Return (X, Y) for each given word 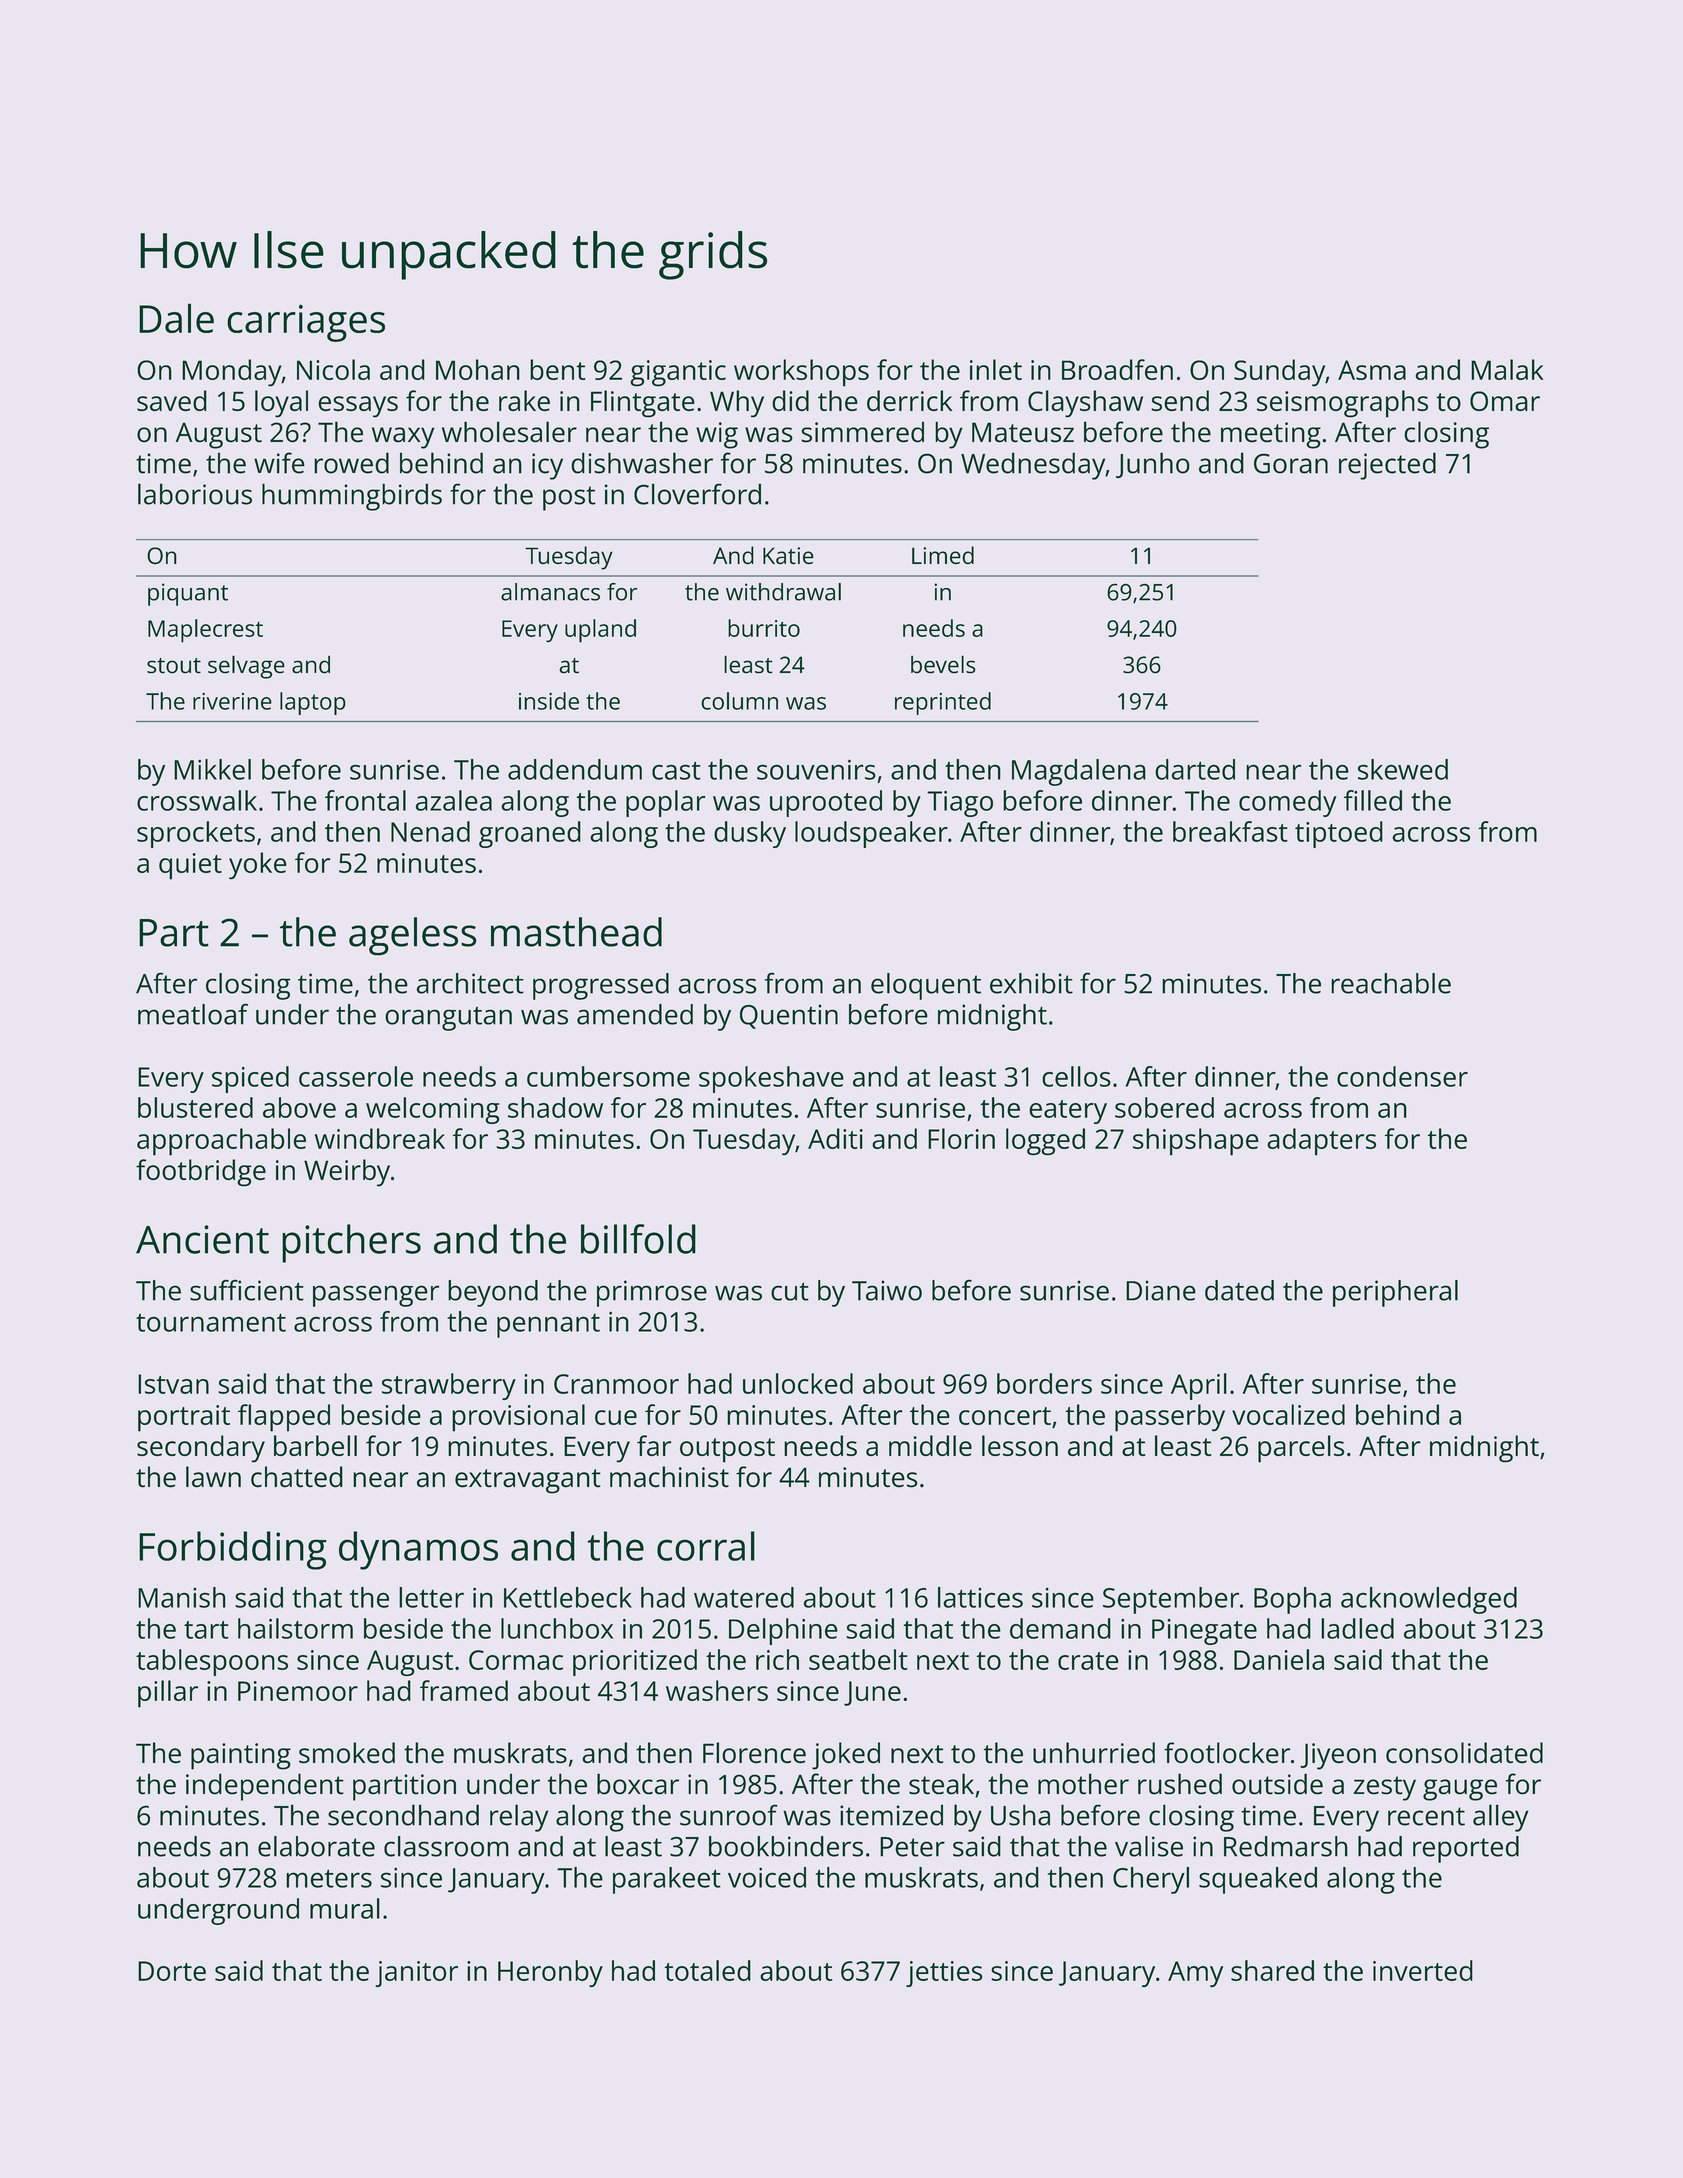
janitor (417, 1974)
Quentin (789, 1016)
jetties (944, 1974)
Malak (1507, 369)
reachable (1391, 983)
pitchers (351, 1243)
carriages (306, 323)
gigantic (678, 373)
